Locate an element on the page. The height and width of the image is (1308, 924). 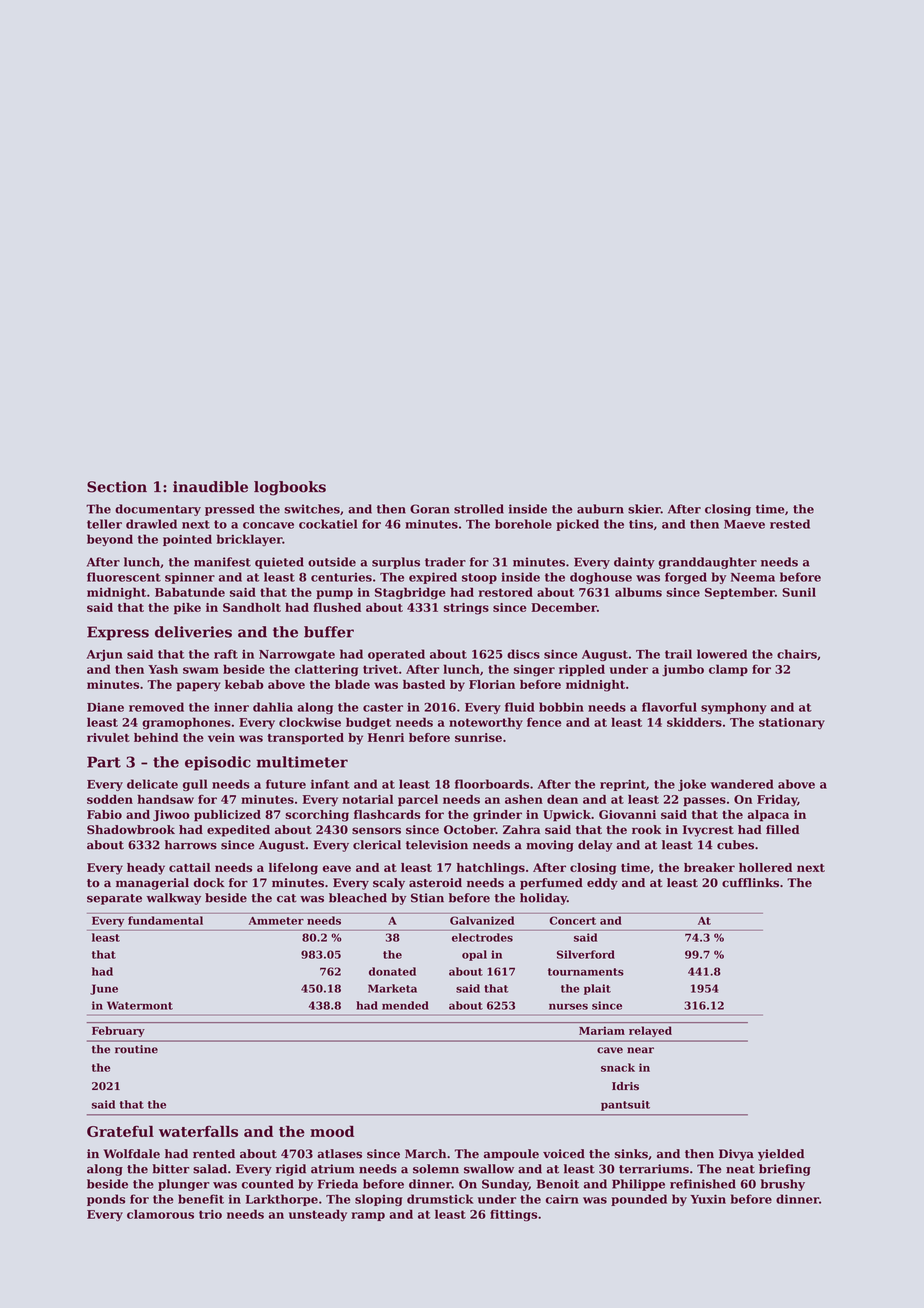
ramp is located at coordinates (368, 1216).
